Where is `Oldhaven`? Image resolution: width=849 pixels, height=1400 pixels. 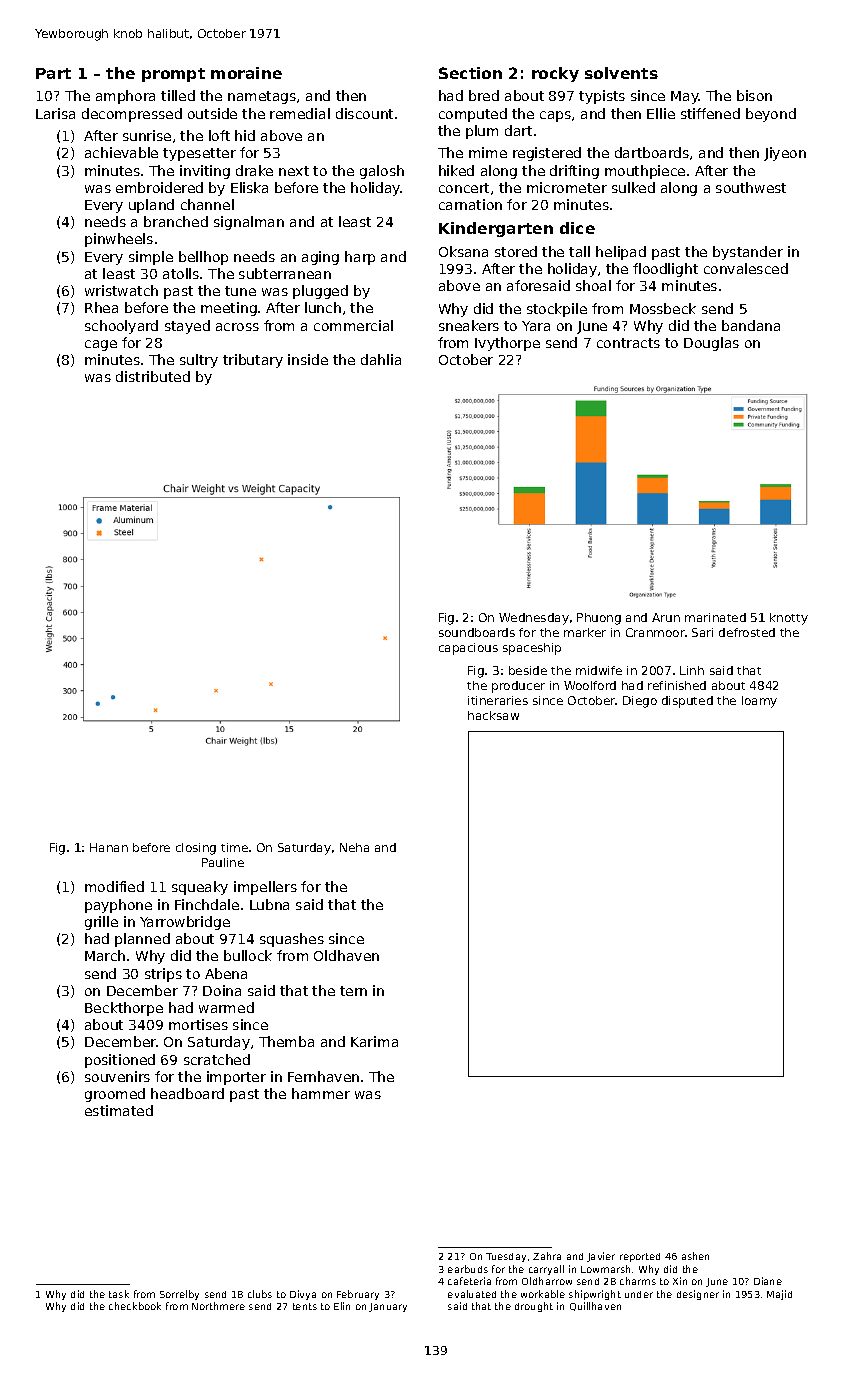 Oldhaven is located at coordinates (346, 955).
